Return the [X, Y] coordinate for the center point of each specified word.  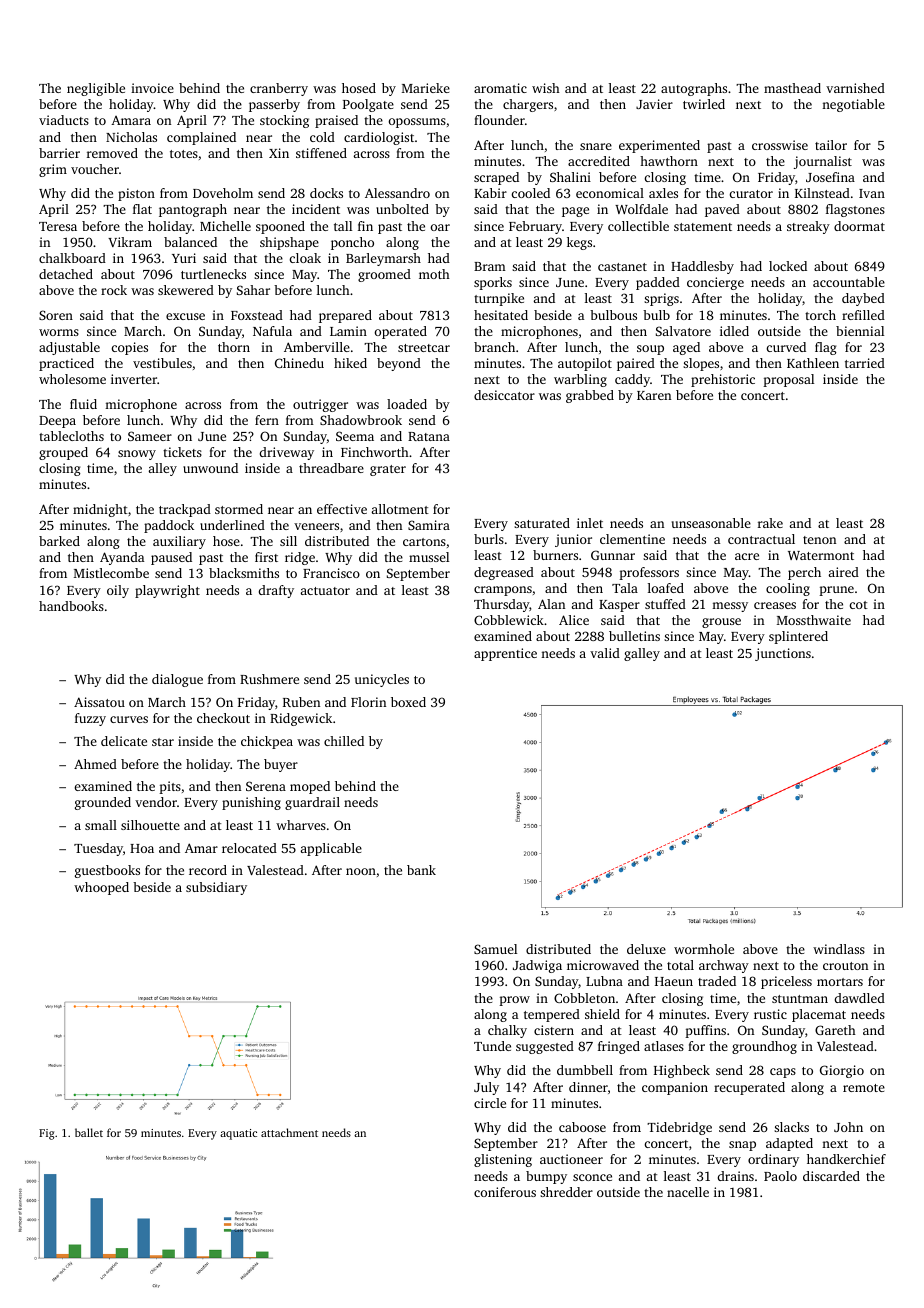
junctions [783, 654]
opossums [417, 123]
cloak [305, 258]
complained [201, 138]
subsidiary [216, 888]
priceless [786, 982]
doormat [859, 226]
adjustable [69, 348]
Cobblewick [509, 620]
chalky [507, 1031]
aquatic [238, 1134]
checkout [223, 718]
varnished [855, 88]
